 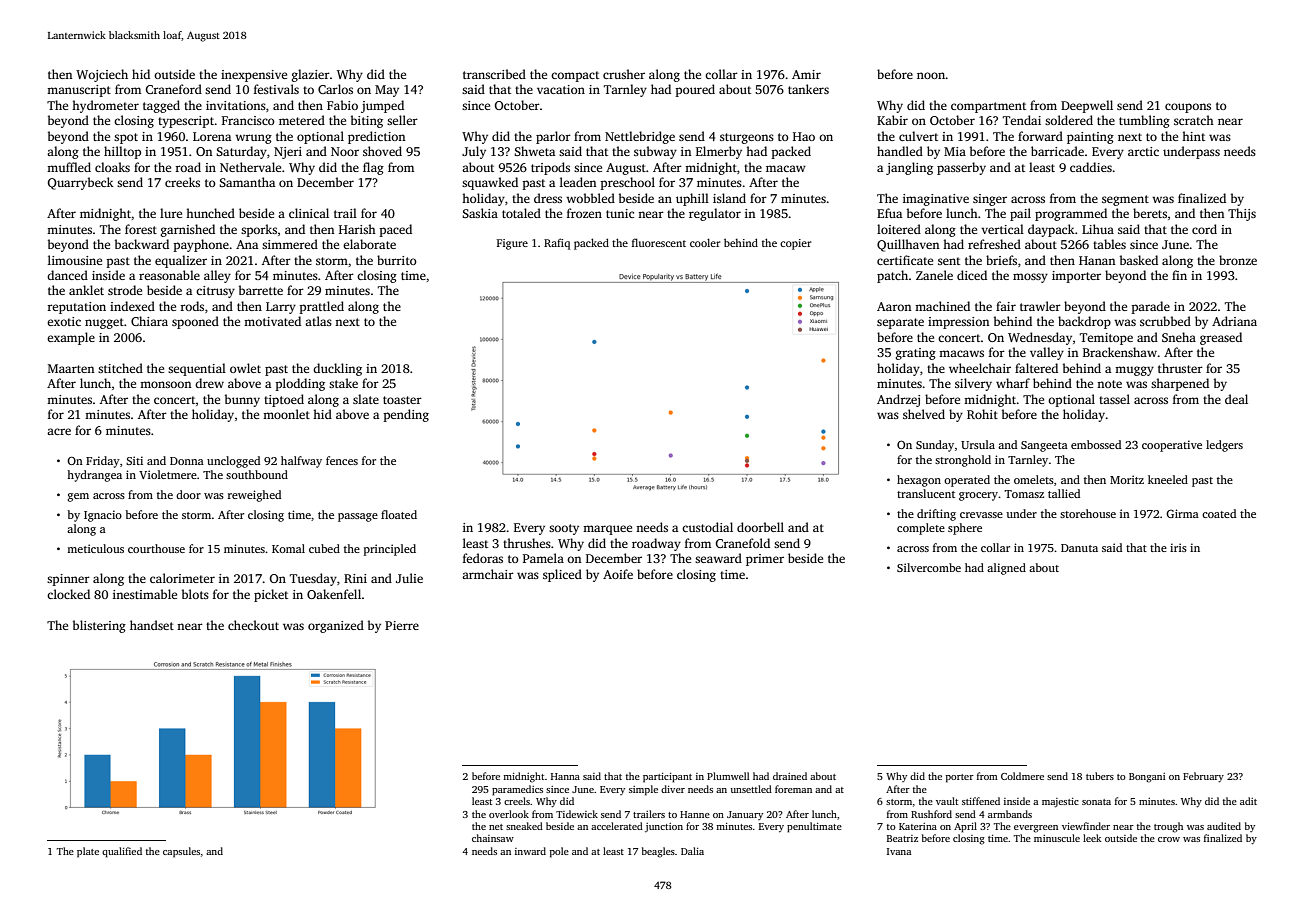 What do you see at coordinates (929, 567) in the screenshot?
I see `Silvercombe` at bounding box center [929, 567].
